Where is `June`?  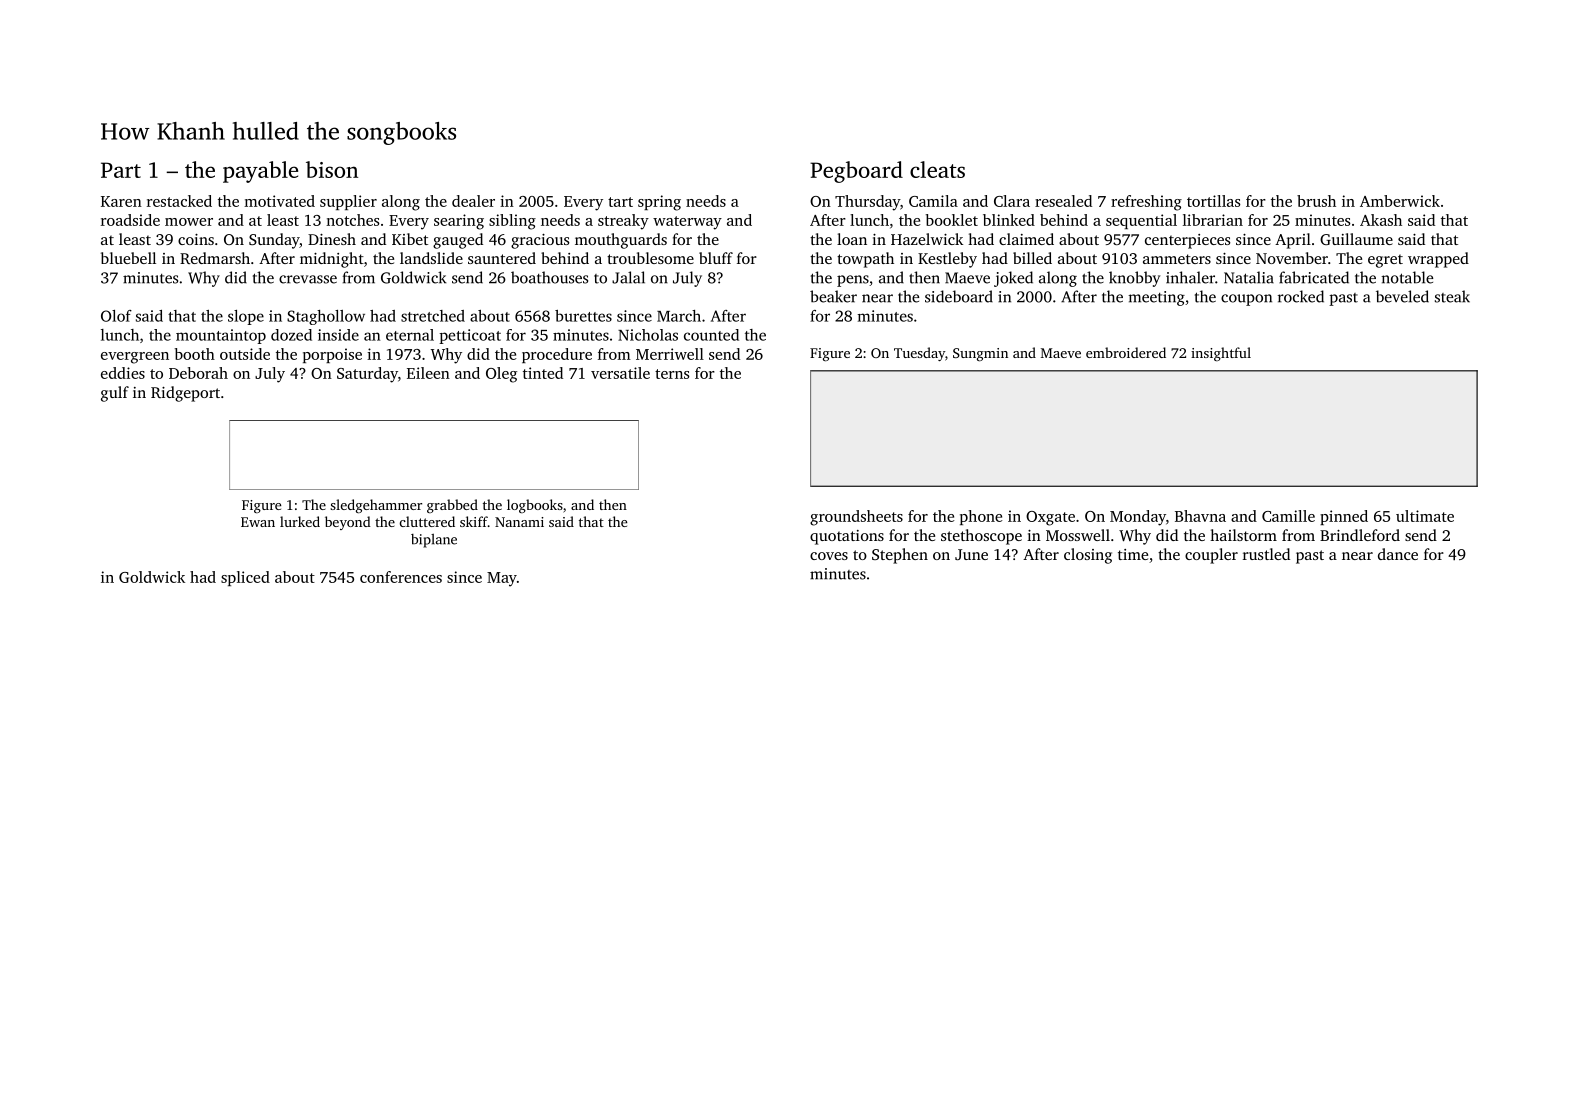
June is located at coordinates (971, 554).
